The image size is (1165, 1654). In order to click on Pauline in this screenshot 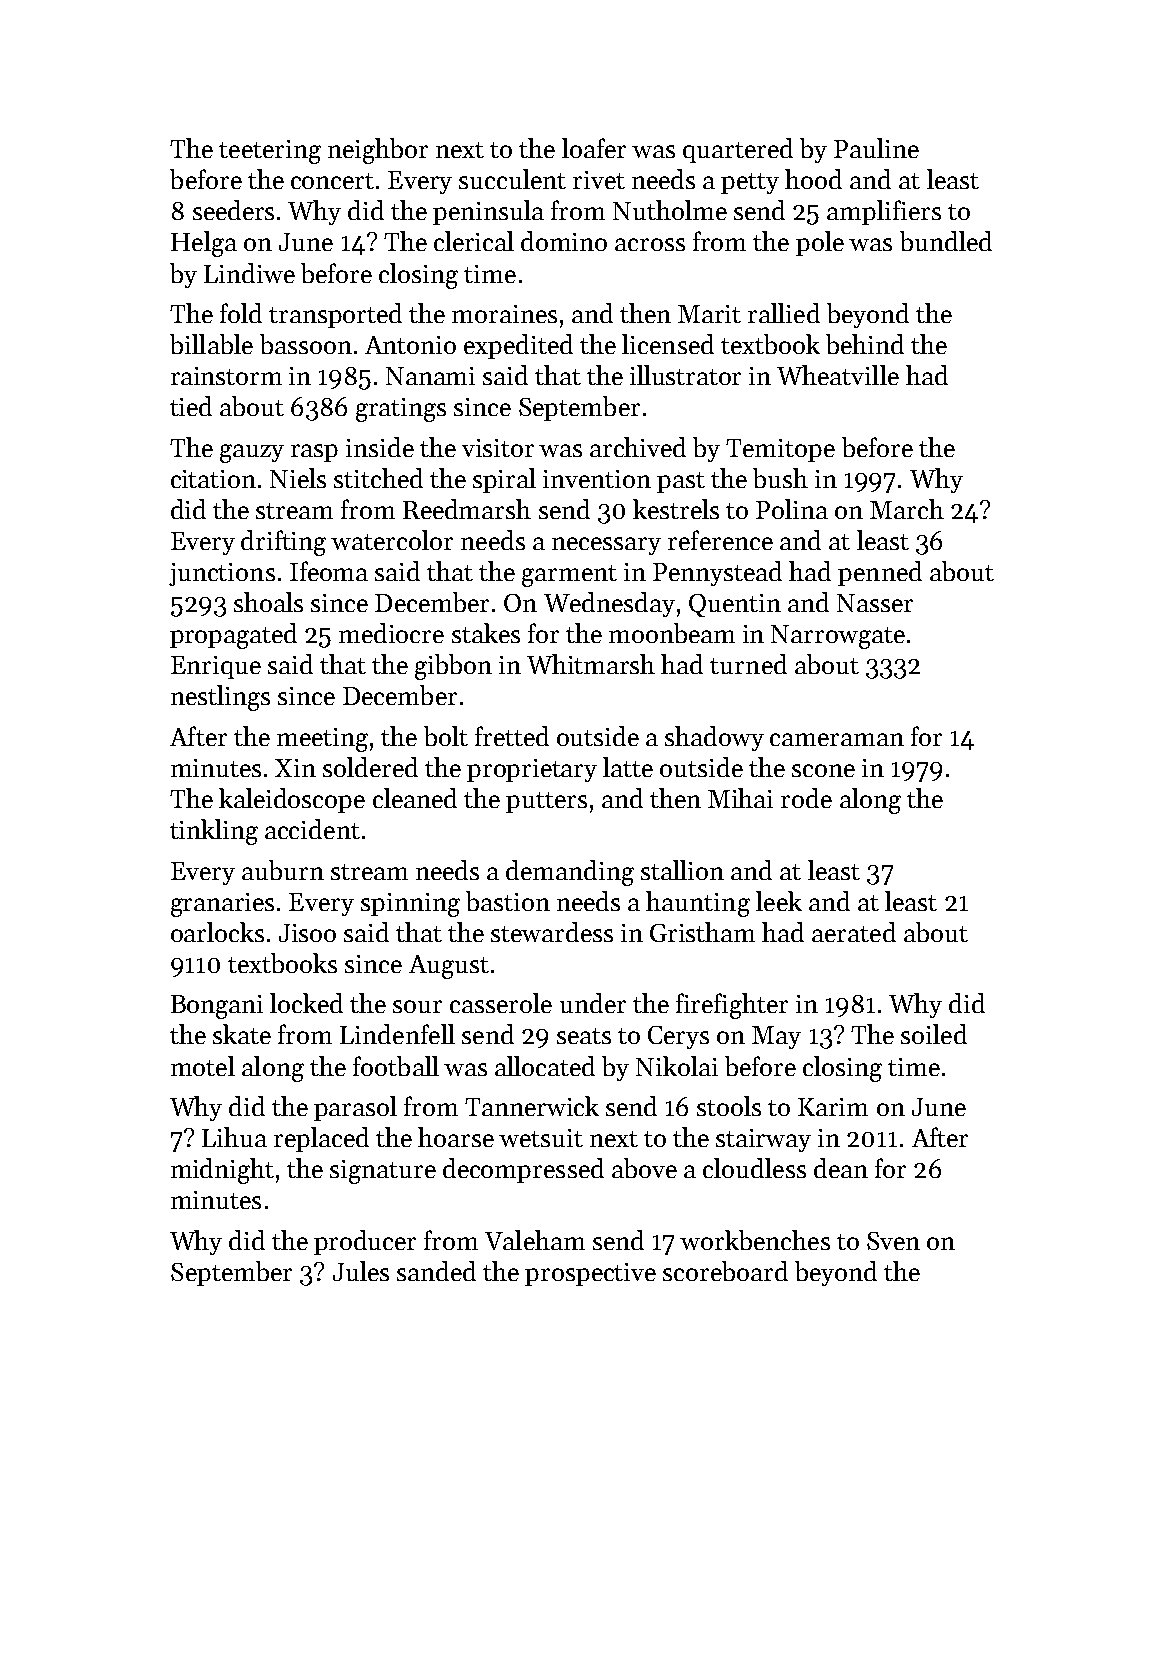, I will do `click(876, 148)`.
